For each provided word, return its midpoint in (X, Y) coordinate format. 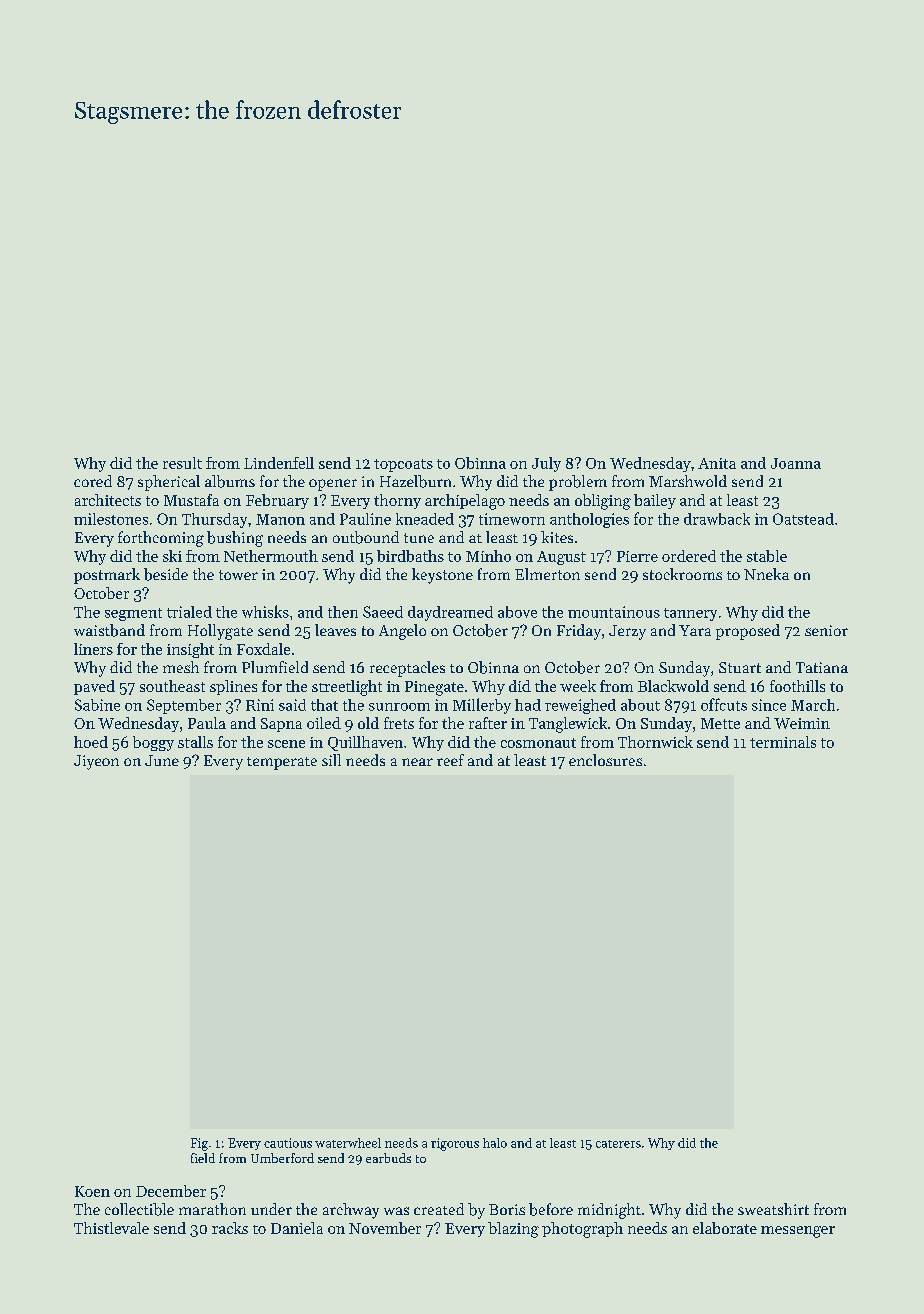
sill (331, 760)
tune (419, 538)
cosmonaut (538, 743)
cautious (288, 1143)
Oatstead (803, 519)
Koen (92, 1191)
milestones (111, 519)
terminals (783, 742)
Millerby (482, 706)
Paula (207, 723)
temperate (282, 763)
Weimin (802, 723)
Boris (507, 1209)
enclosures (605, 760)
